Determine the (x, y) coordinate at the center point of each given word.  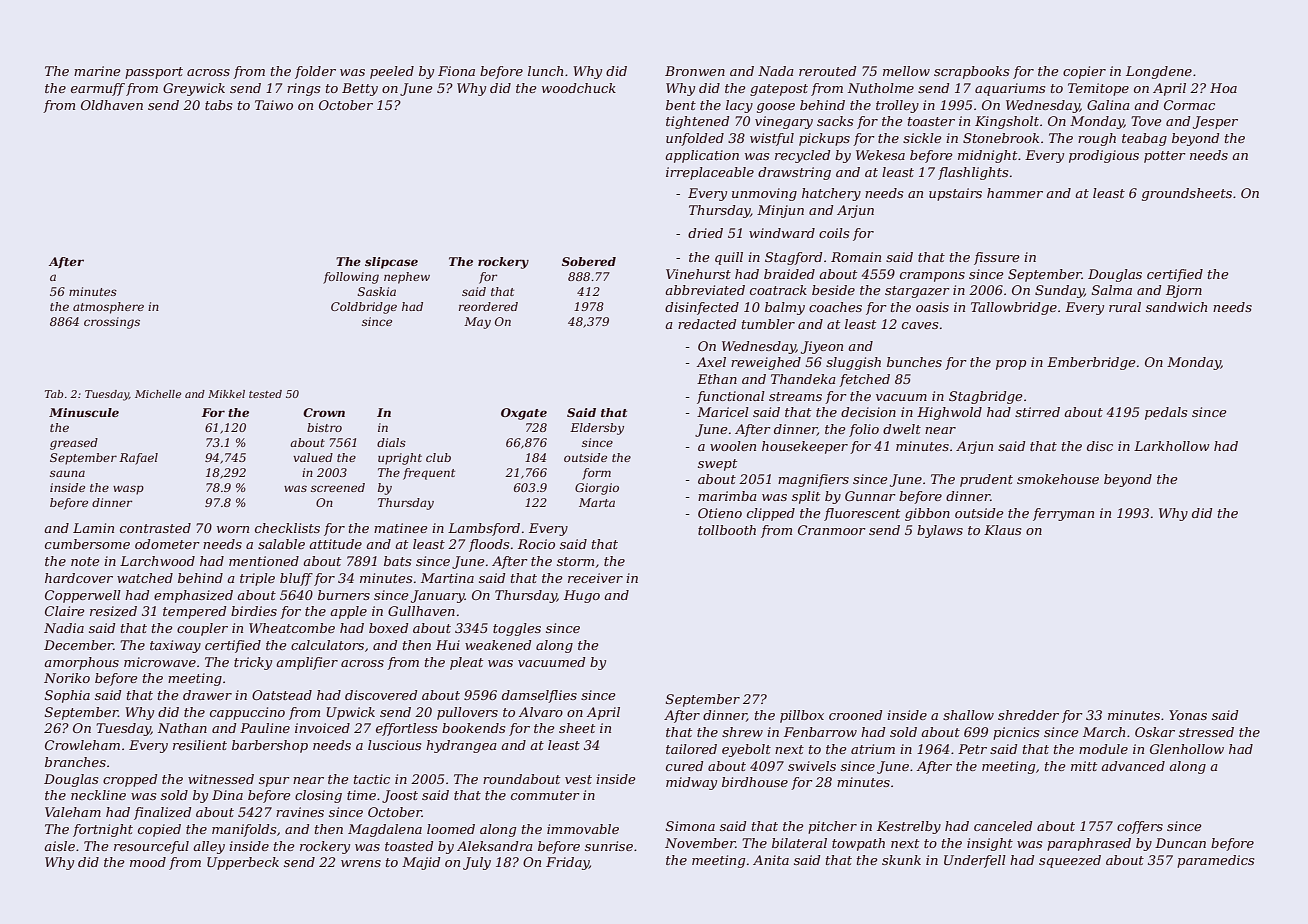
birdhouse (755, 782)
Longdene (1159, 72)
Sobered (589, 261)
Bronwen (695, 71)
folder (315, 72)
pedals (1166, 413)
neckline (98, 795)
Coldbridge (364, 308)
